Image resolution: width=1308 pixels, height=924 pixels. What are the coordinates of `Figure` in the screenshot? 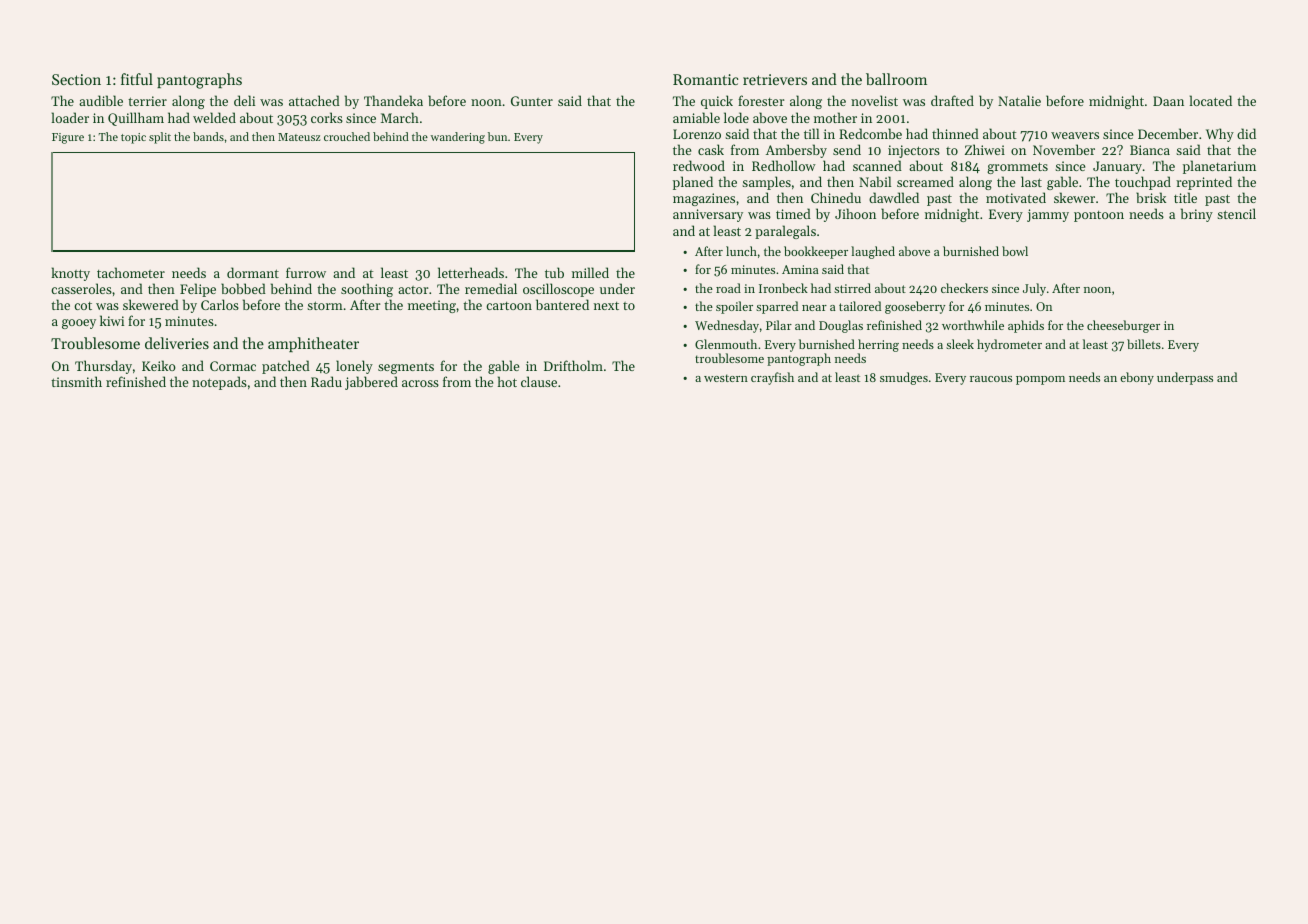 It's located at (68, 138).
